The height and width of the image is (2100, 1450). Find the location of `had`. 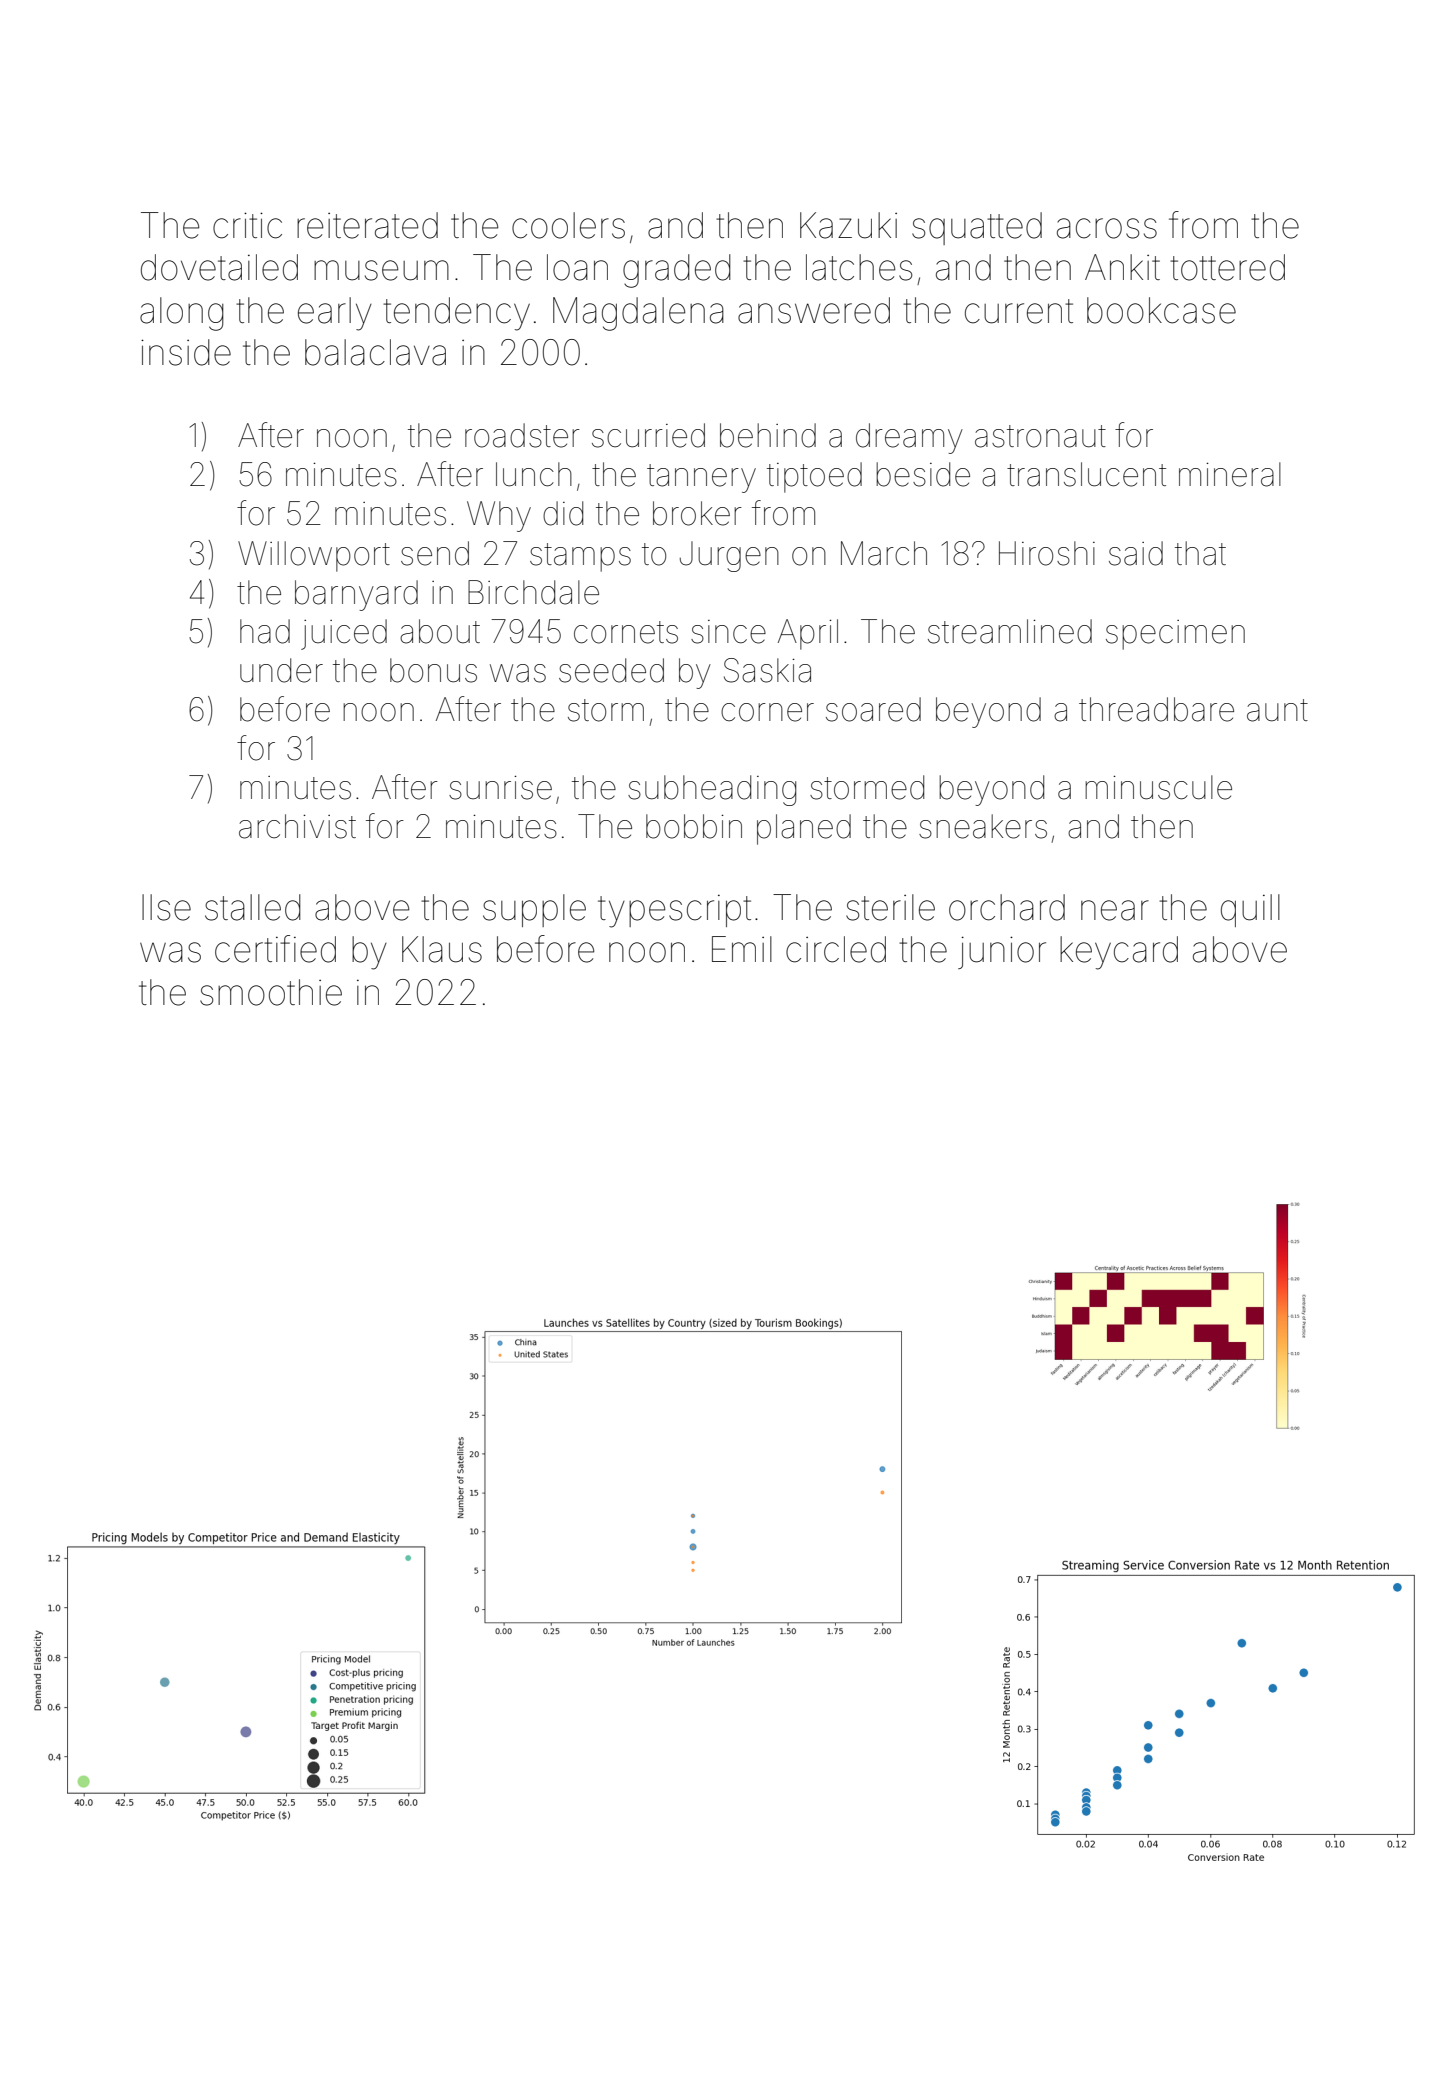

had is located at coordinates (265, 631).
